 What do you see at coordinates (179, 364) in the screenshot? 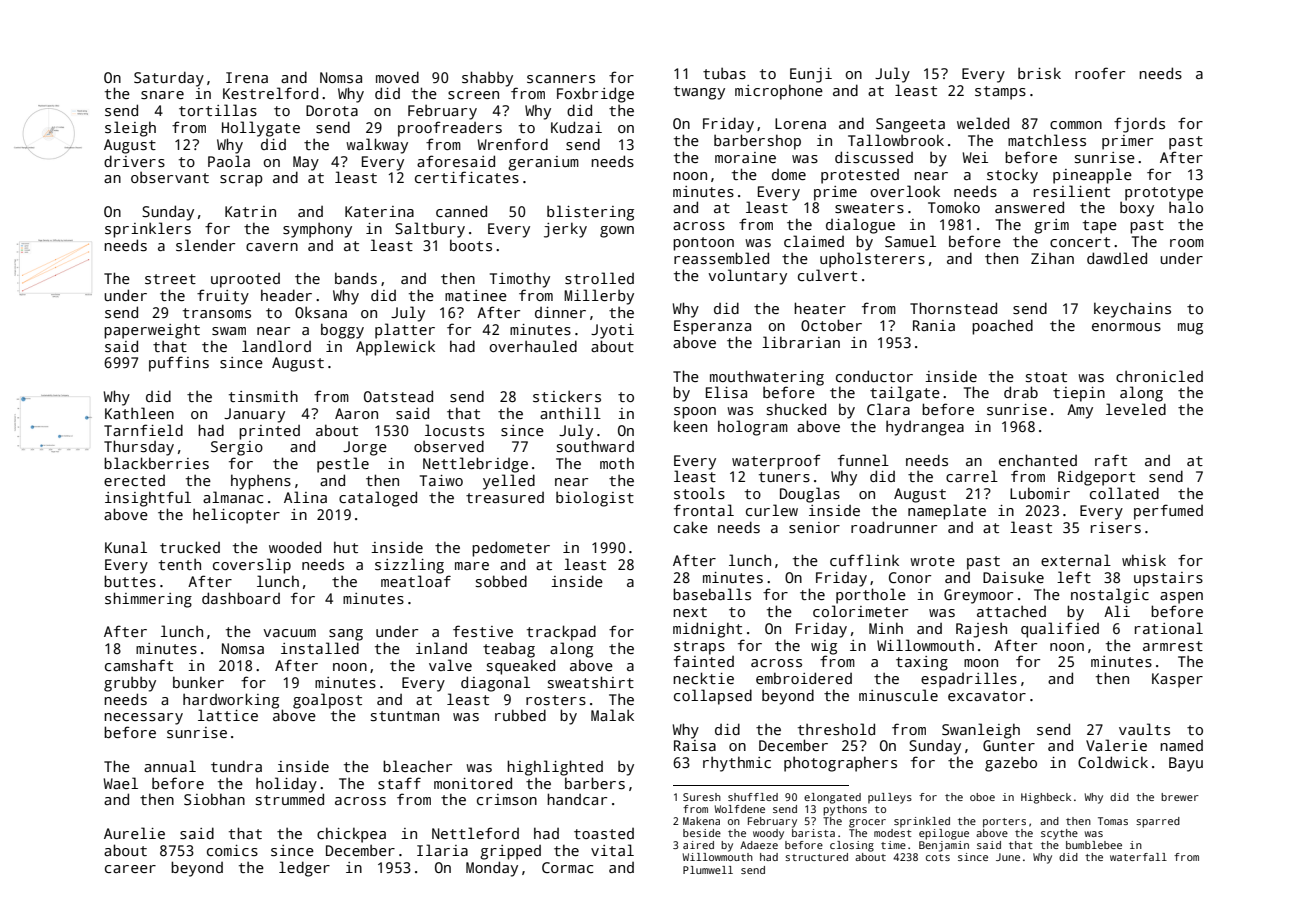
I see `puffins` at bounding box center [179, 364].
